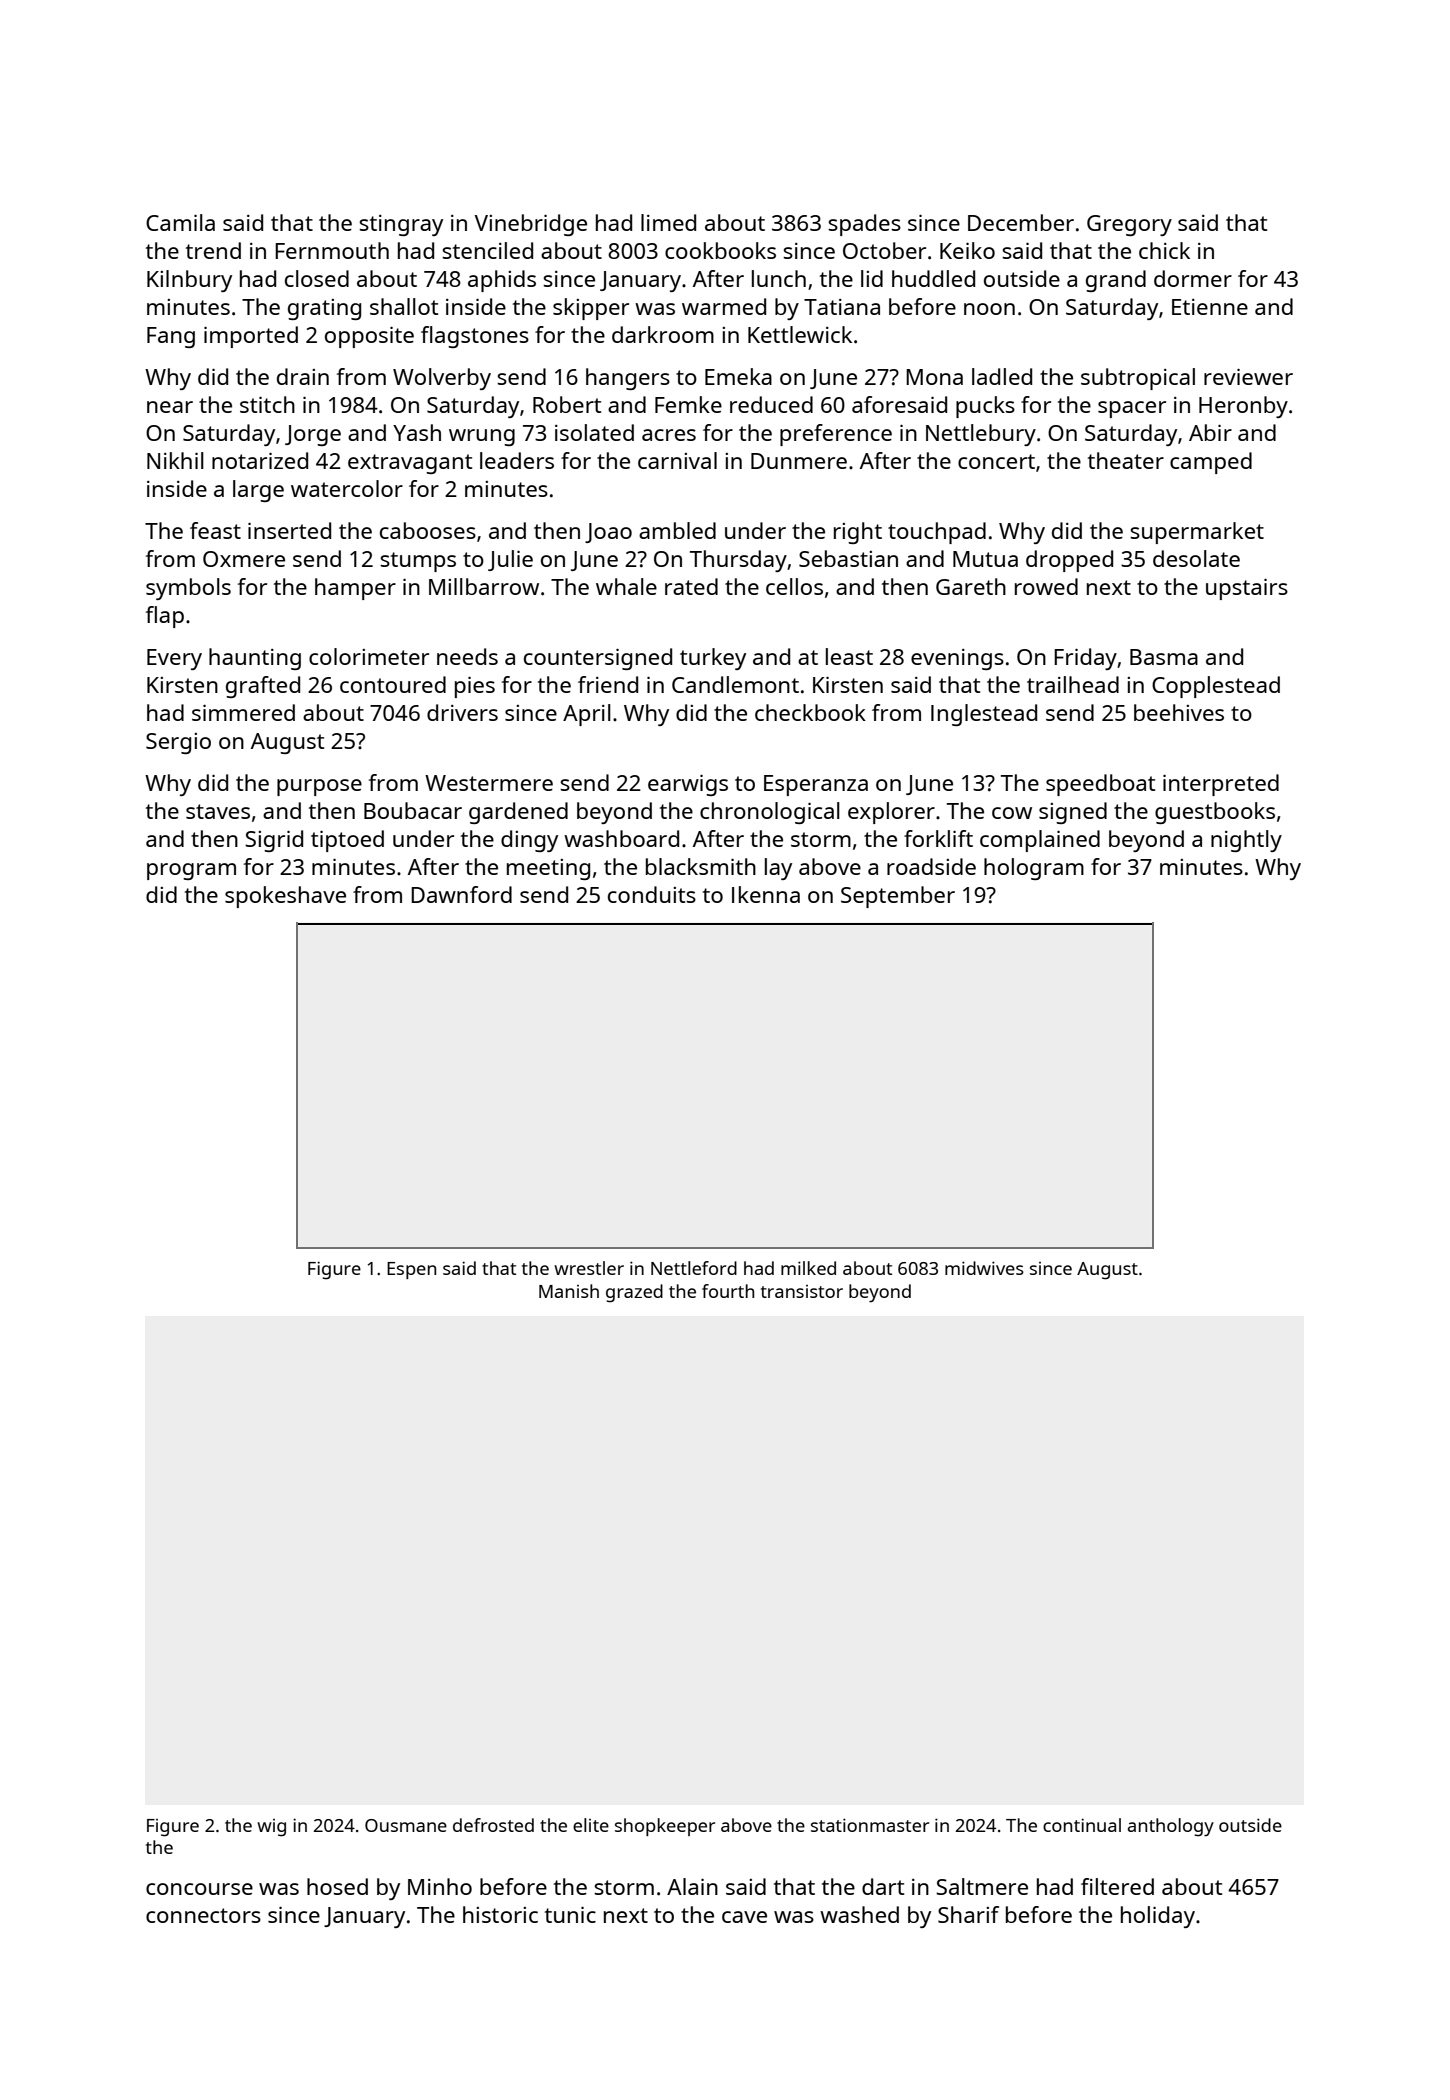 This page has width=1450, height=2100. Describe the element at coordinates (203, 1915) in the page. I see `connectors` at that location.
